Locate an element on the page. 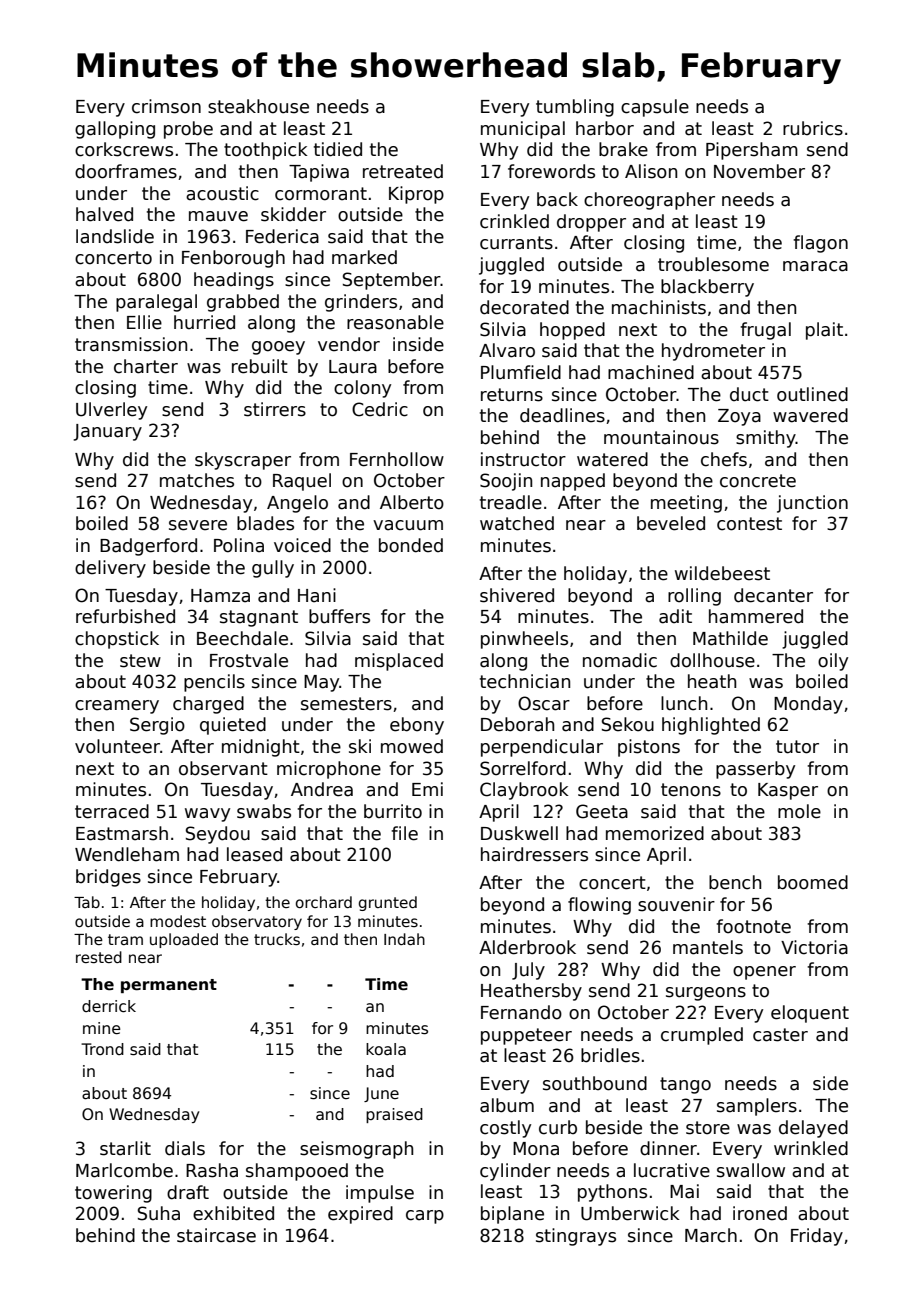 The width and height of the image is (924, 1308). rubrics is located at coordinates (813, 128).
